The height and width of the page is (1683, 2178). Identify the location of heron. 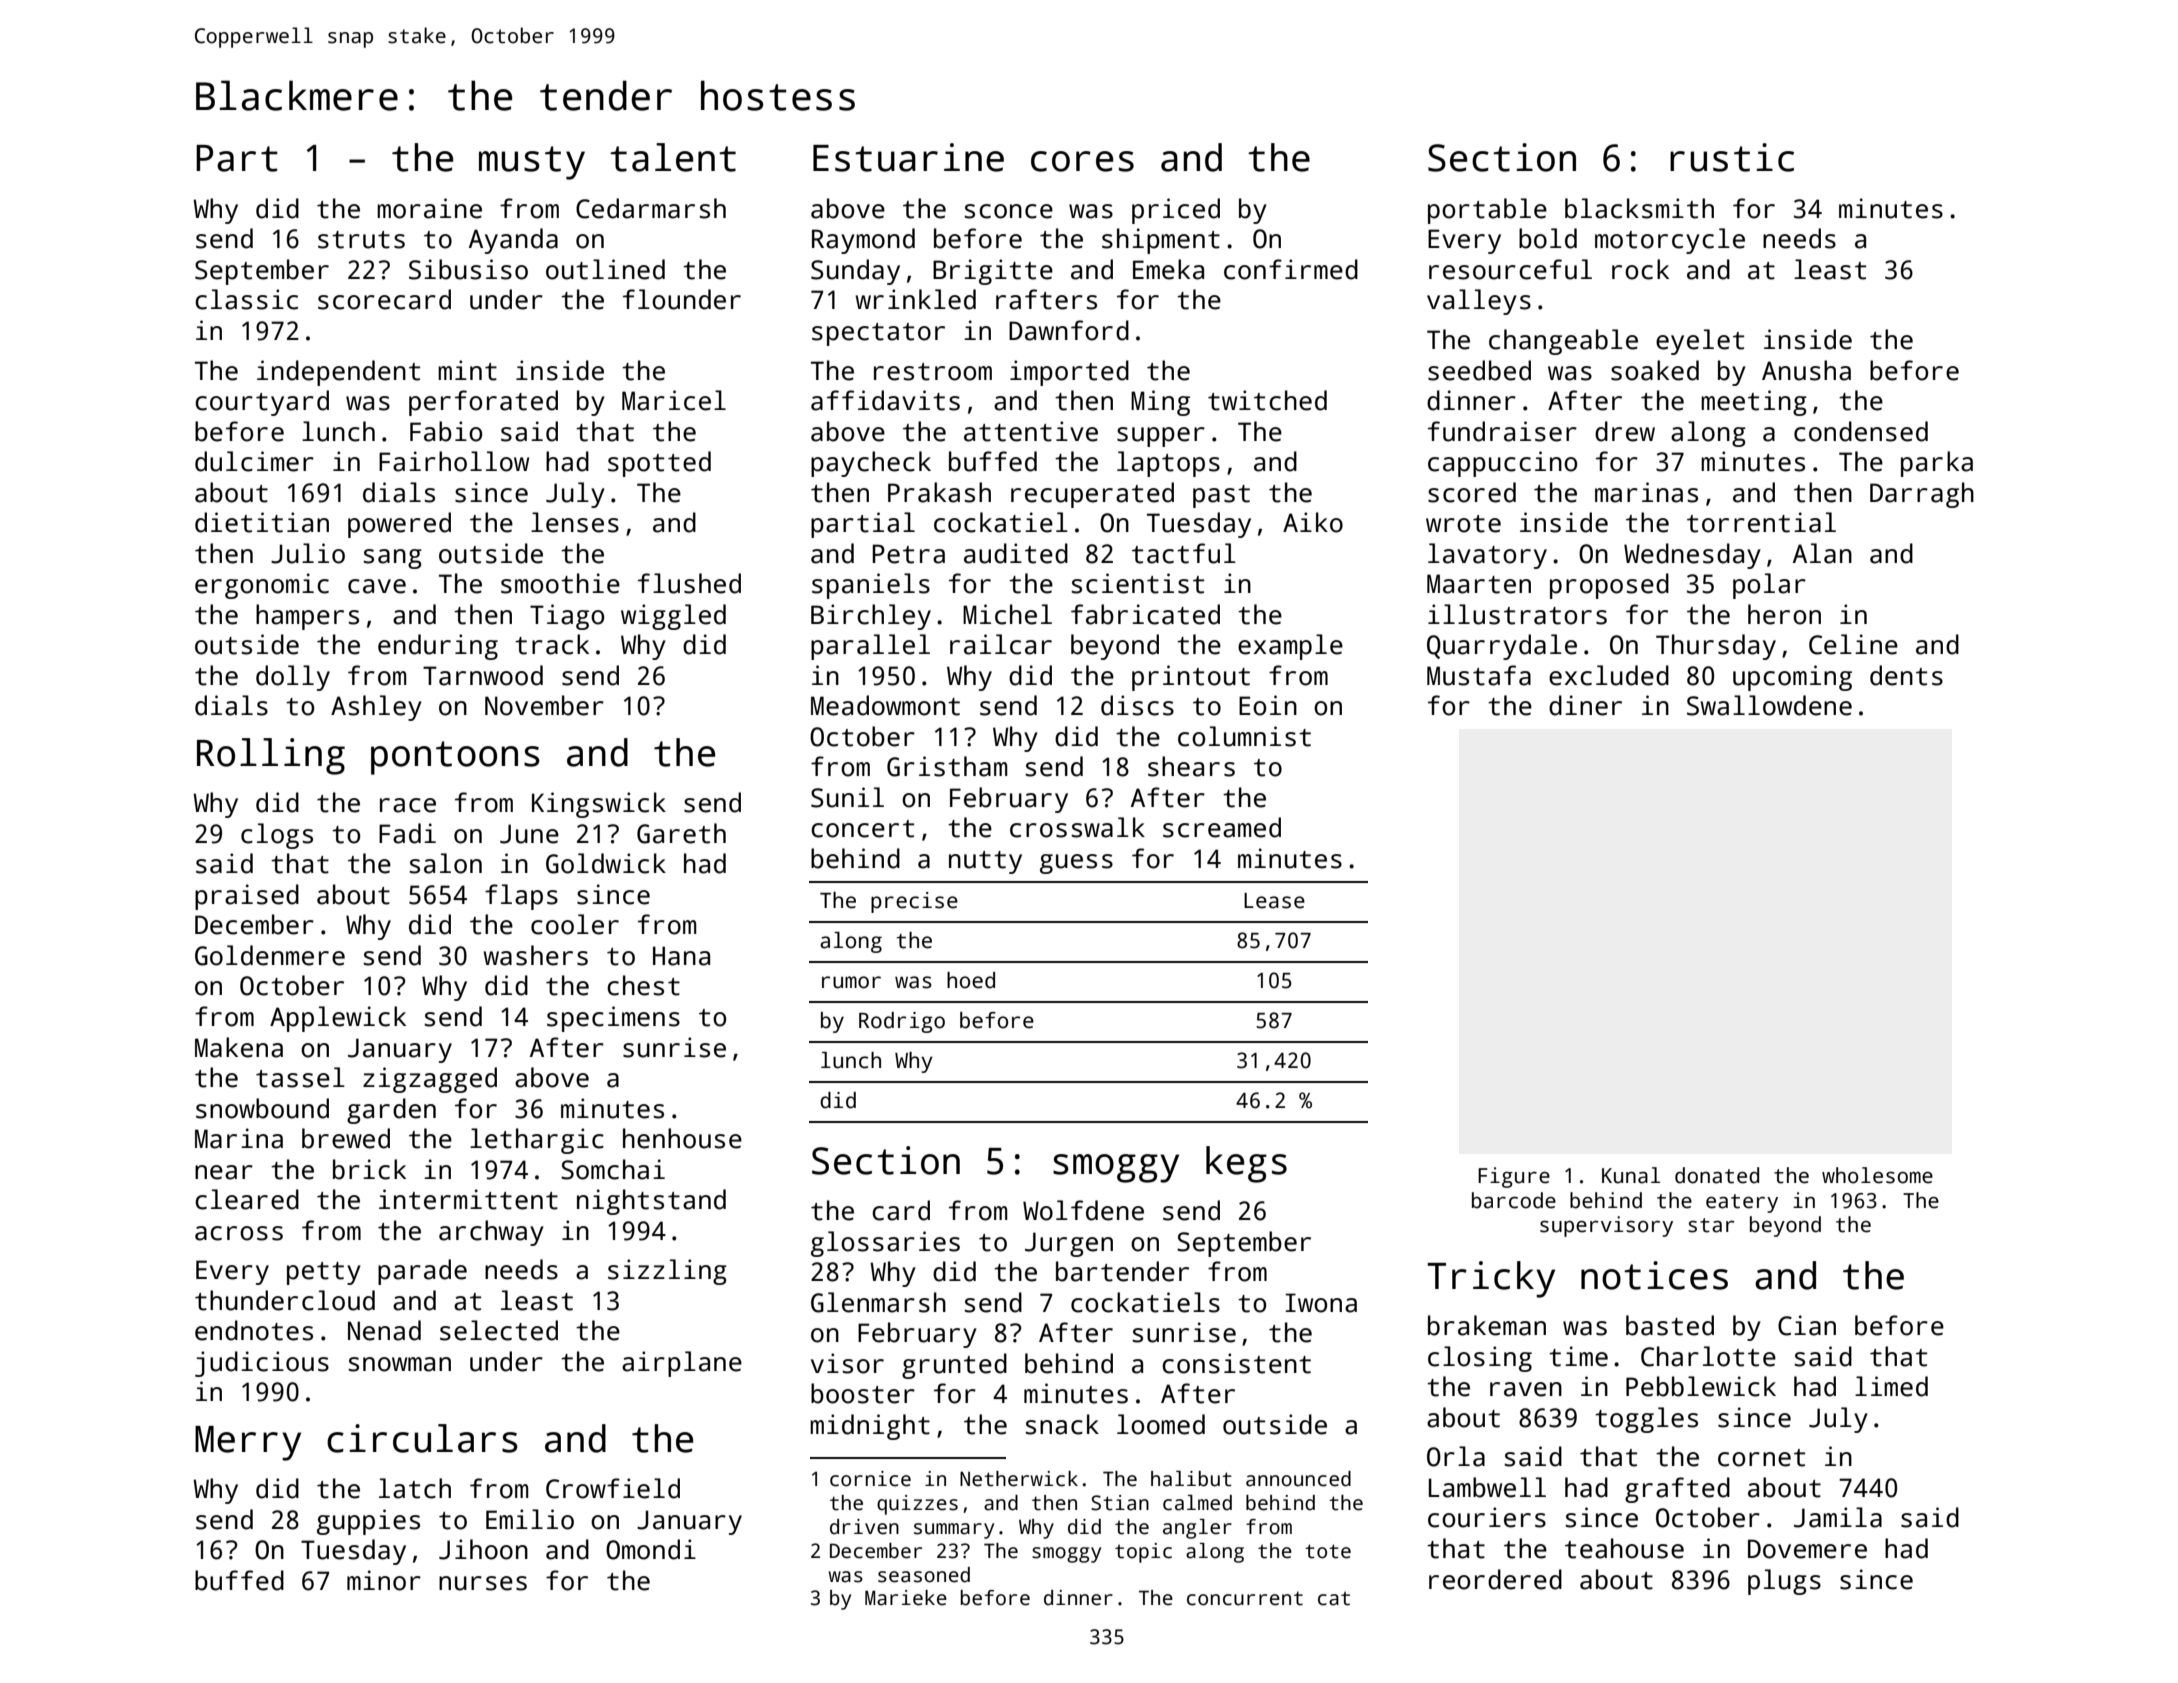
(1784, 614).
